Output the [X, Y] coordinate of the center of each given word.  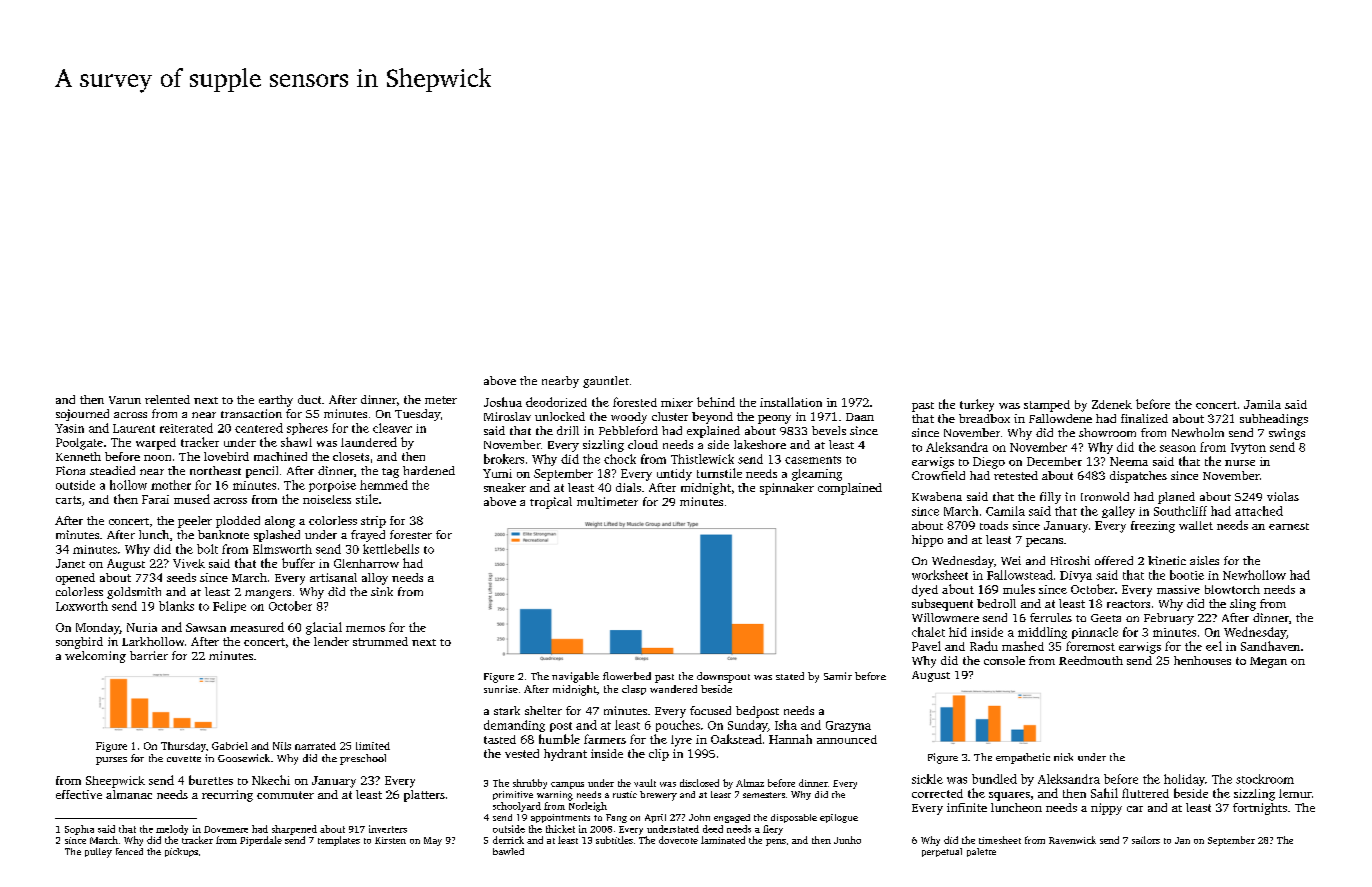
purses [111, 761]
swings [1287, 434]
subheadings [1274, 420]
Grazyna [848, 726]
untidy [674, 475]
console [1004, 660]
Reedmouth [1091, 660]
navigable [575, 677]
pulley [98, 853]
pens [776, 842]
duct [309, 399]
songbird [79, 643]
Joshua [503, 402]
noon [157, 458]
